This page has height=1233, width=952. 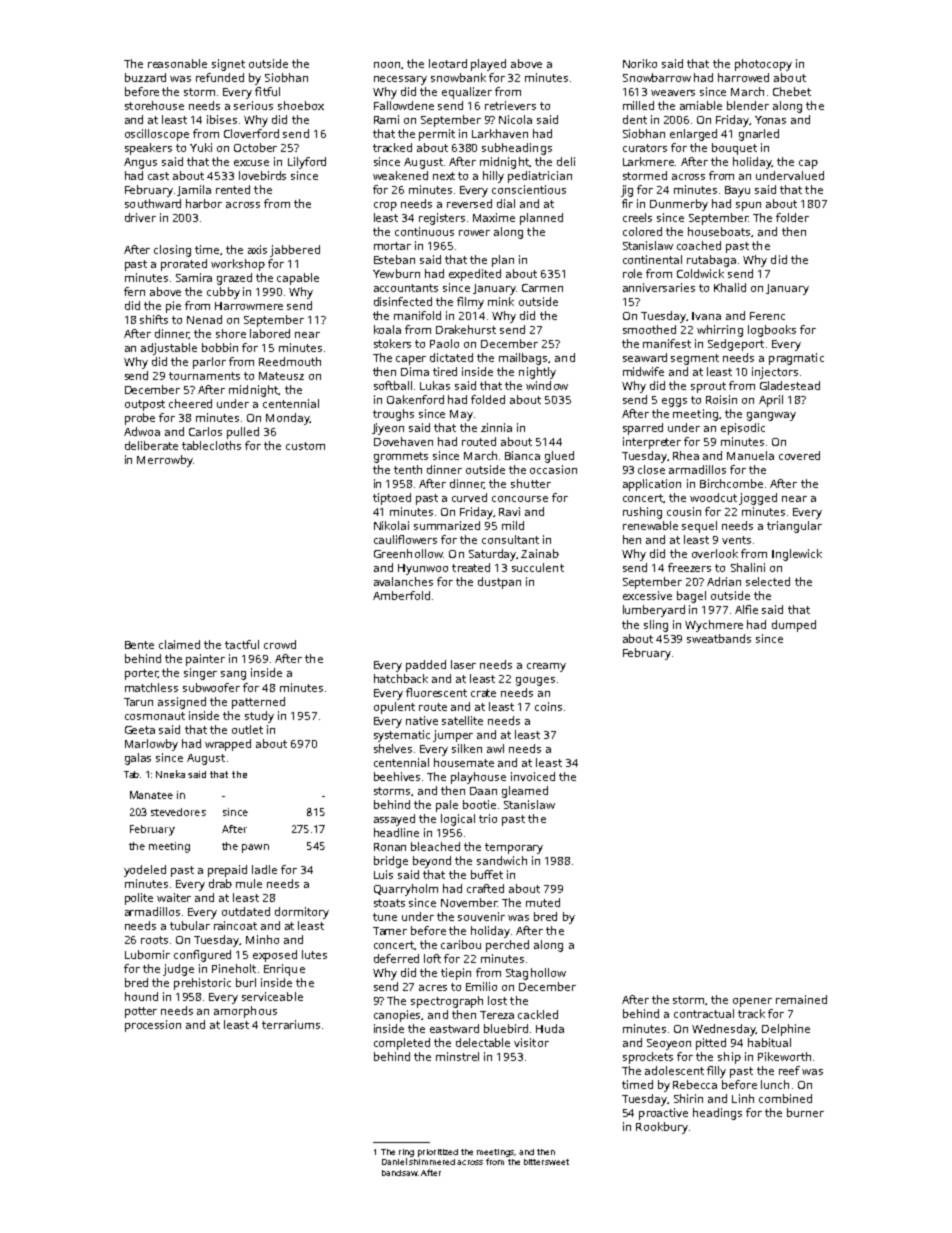 I want to click on glued, so click(x=559, y=457).
